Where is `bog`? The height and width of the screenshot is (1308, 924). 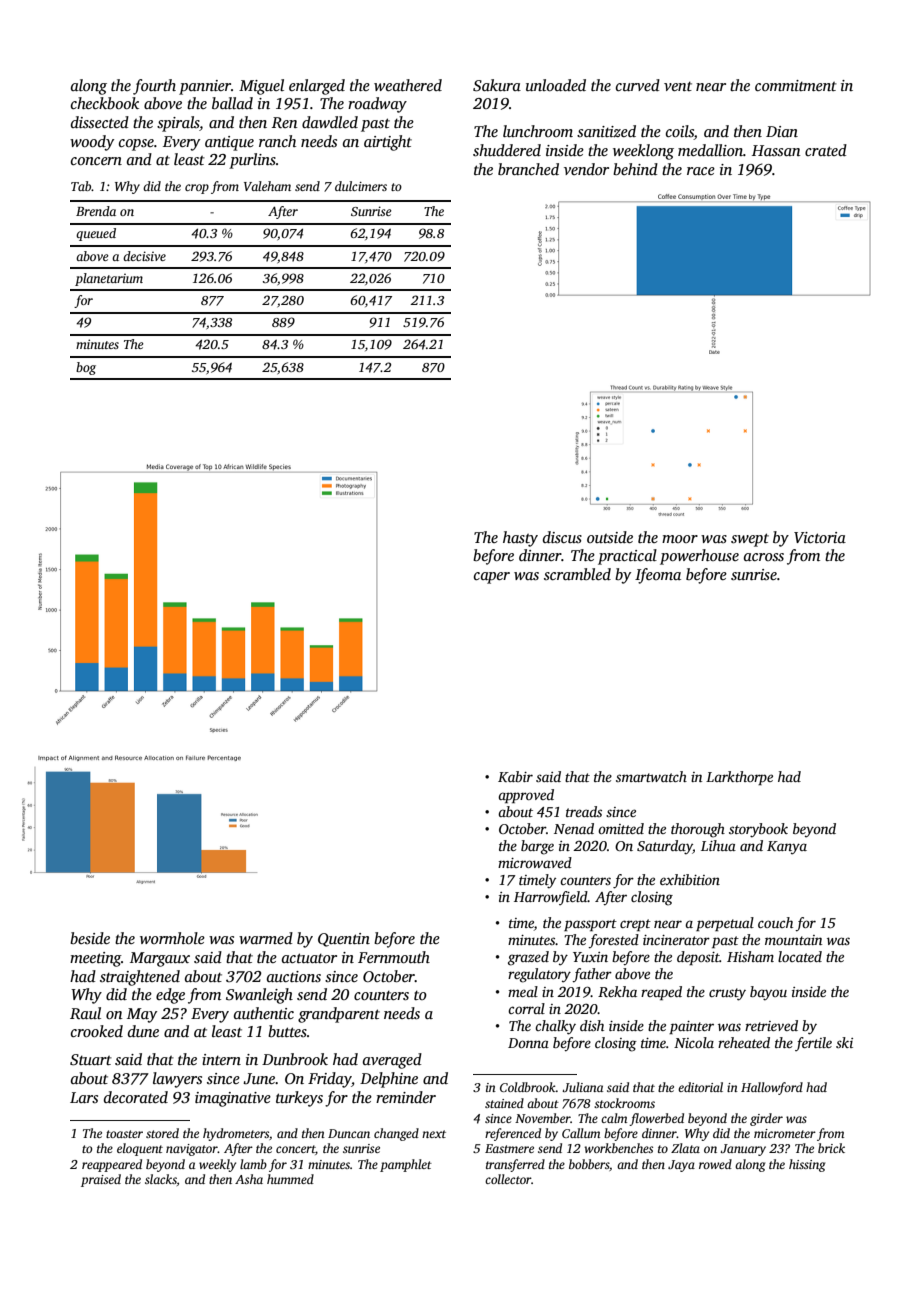 bog is located at coordinates (86, 368).
